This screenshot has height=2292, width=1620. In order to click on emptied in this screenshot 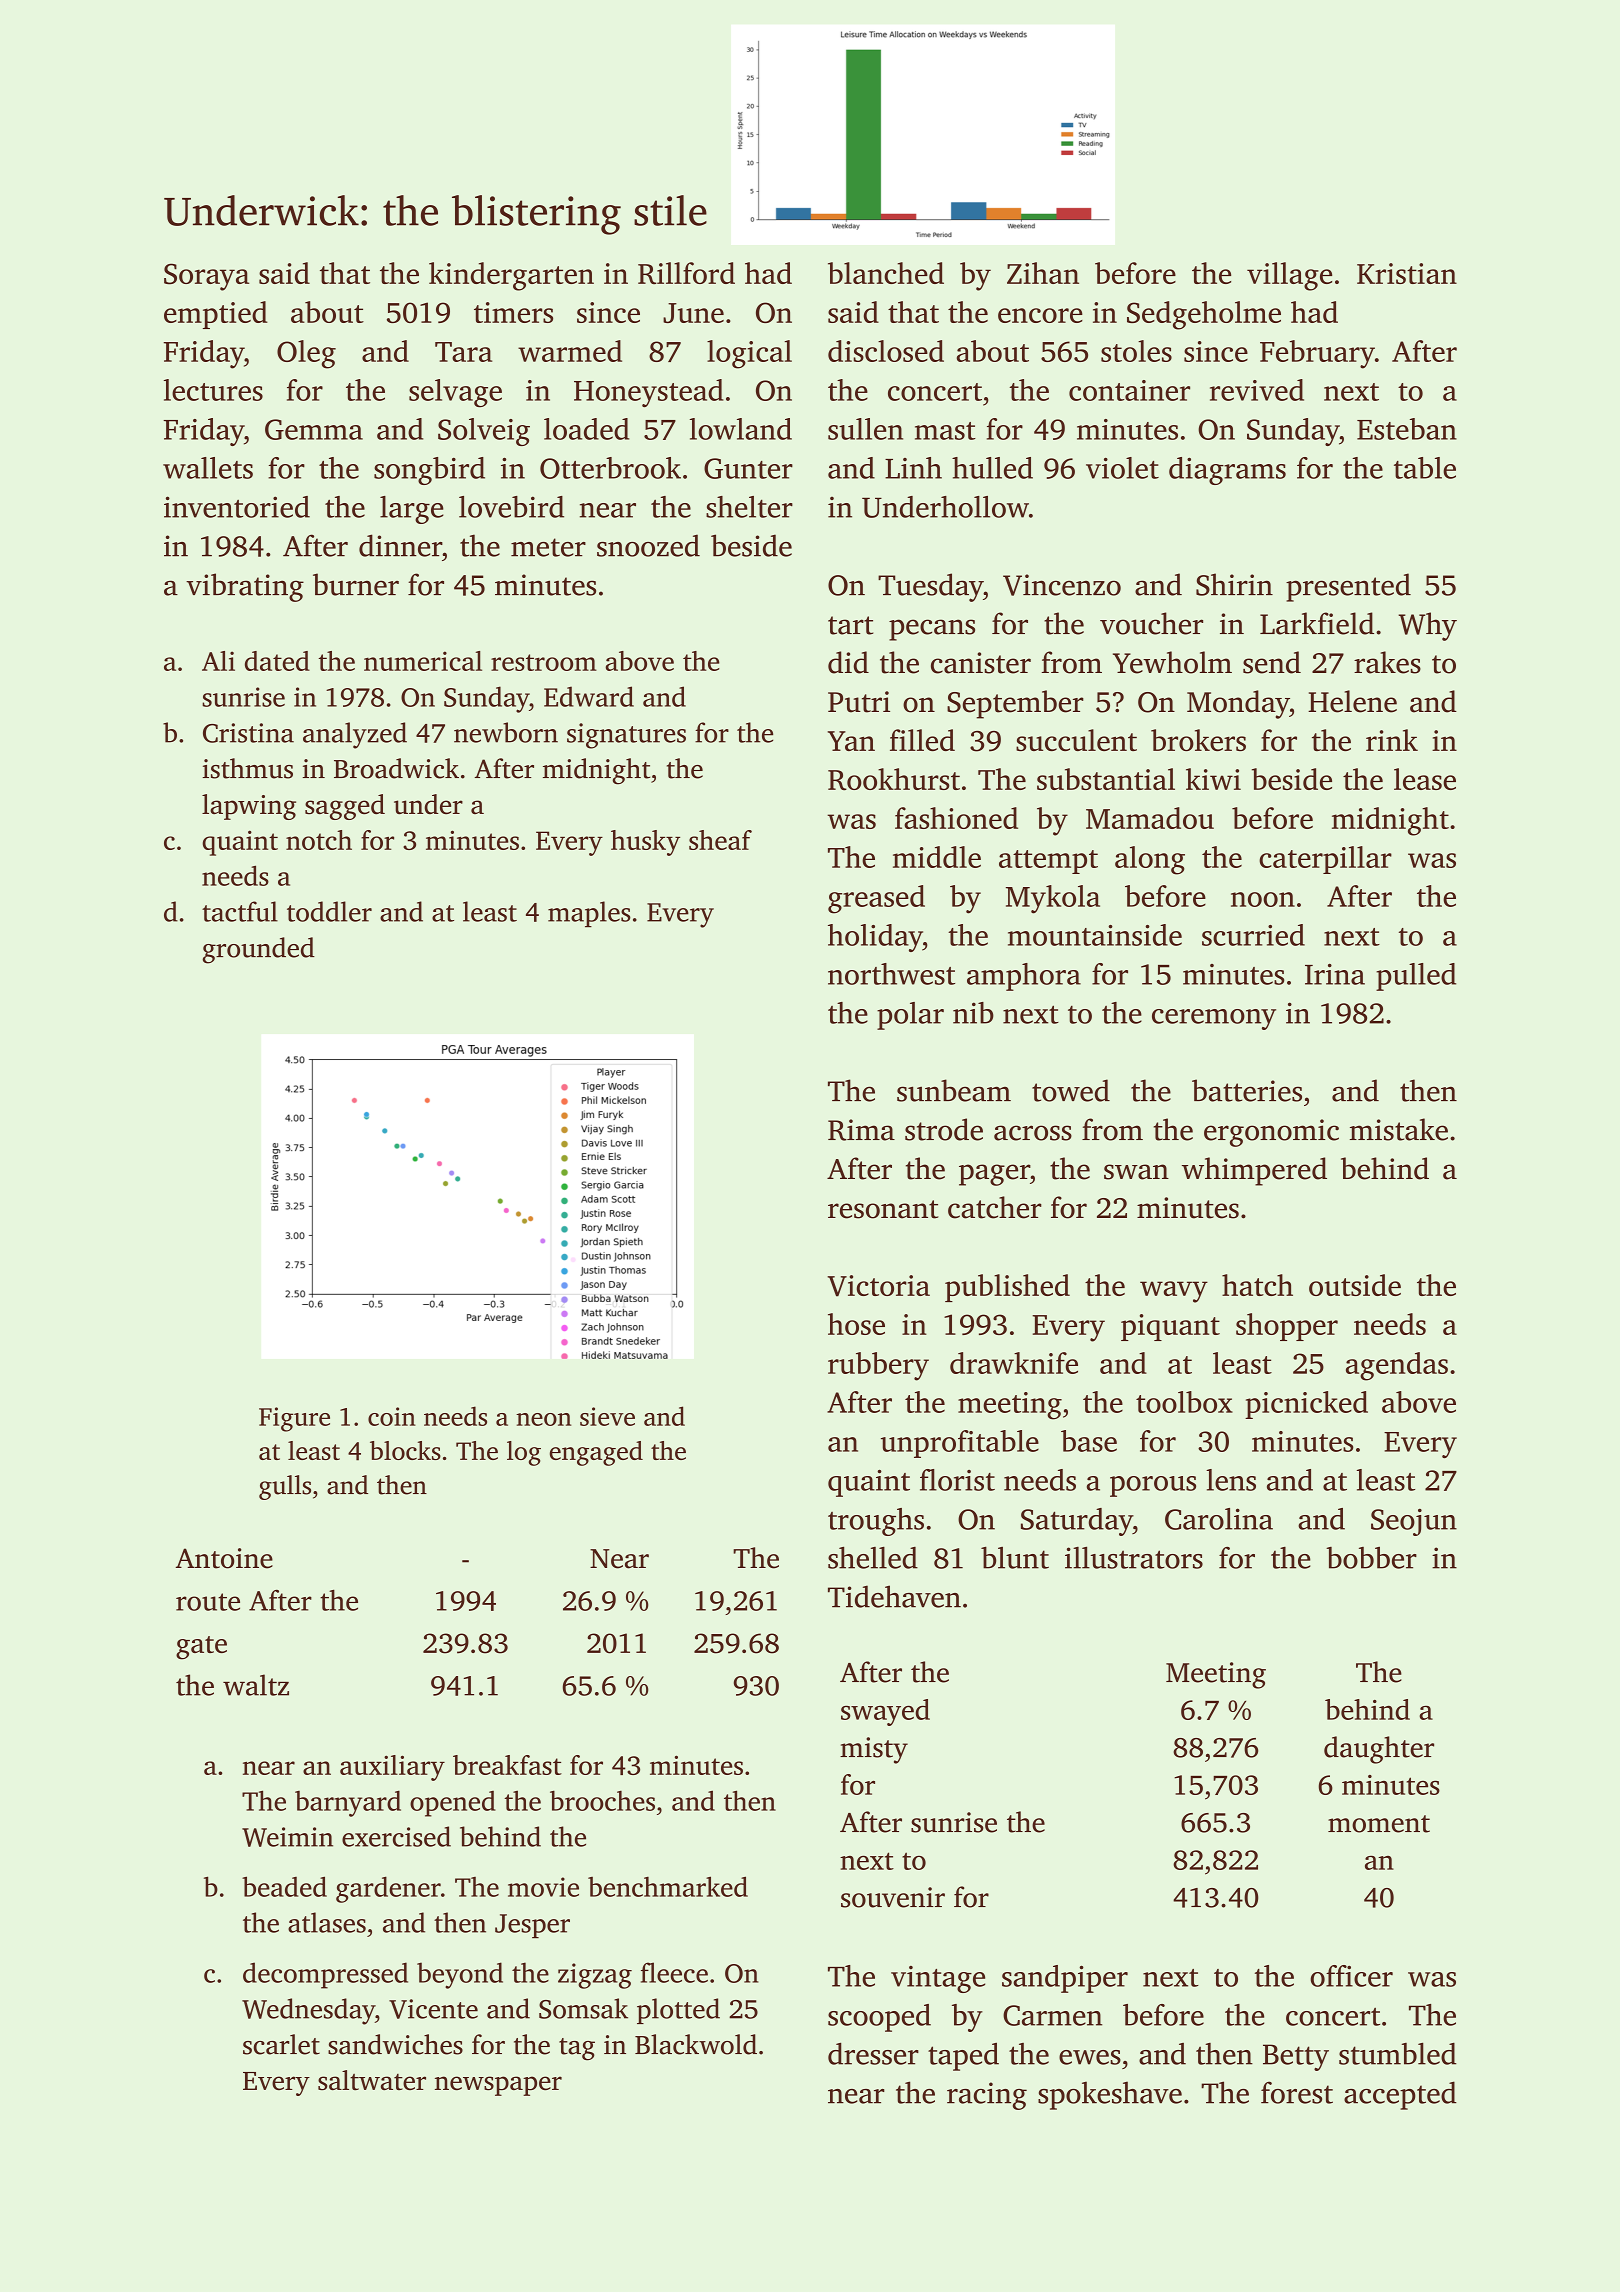, I will do `click(216, 315)`.
